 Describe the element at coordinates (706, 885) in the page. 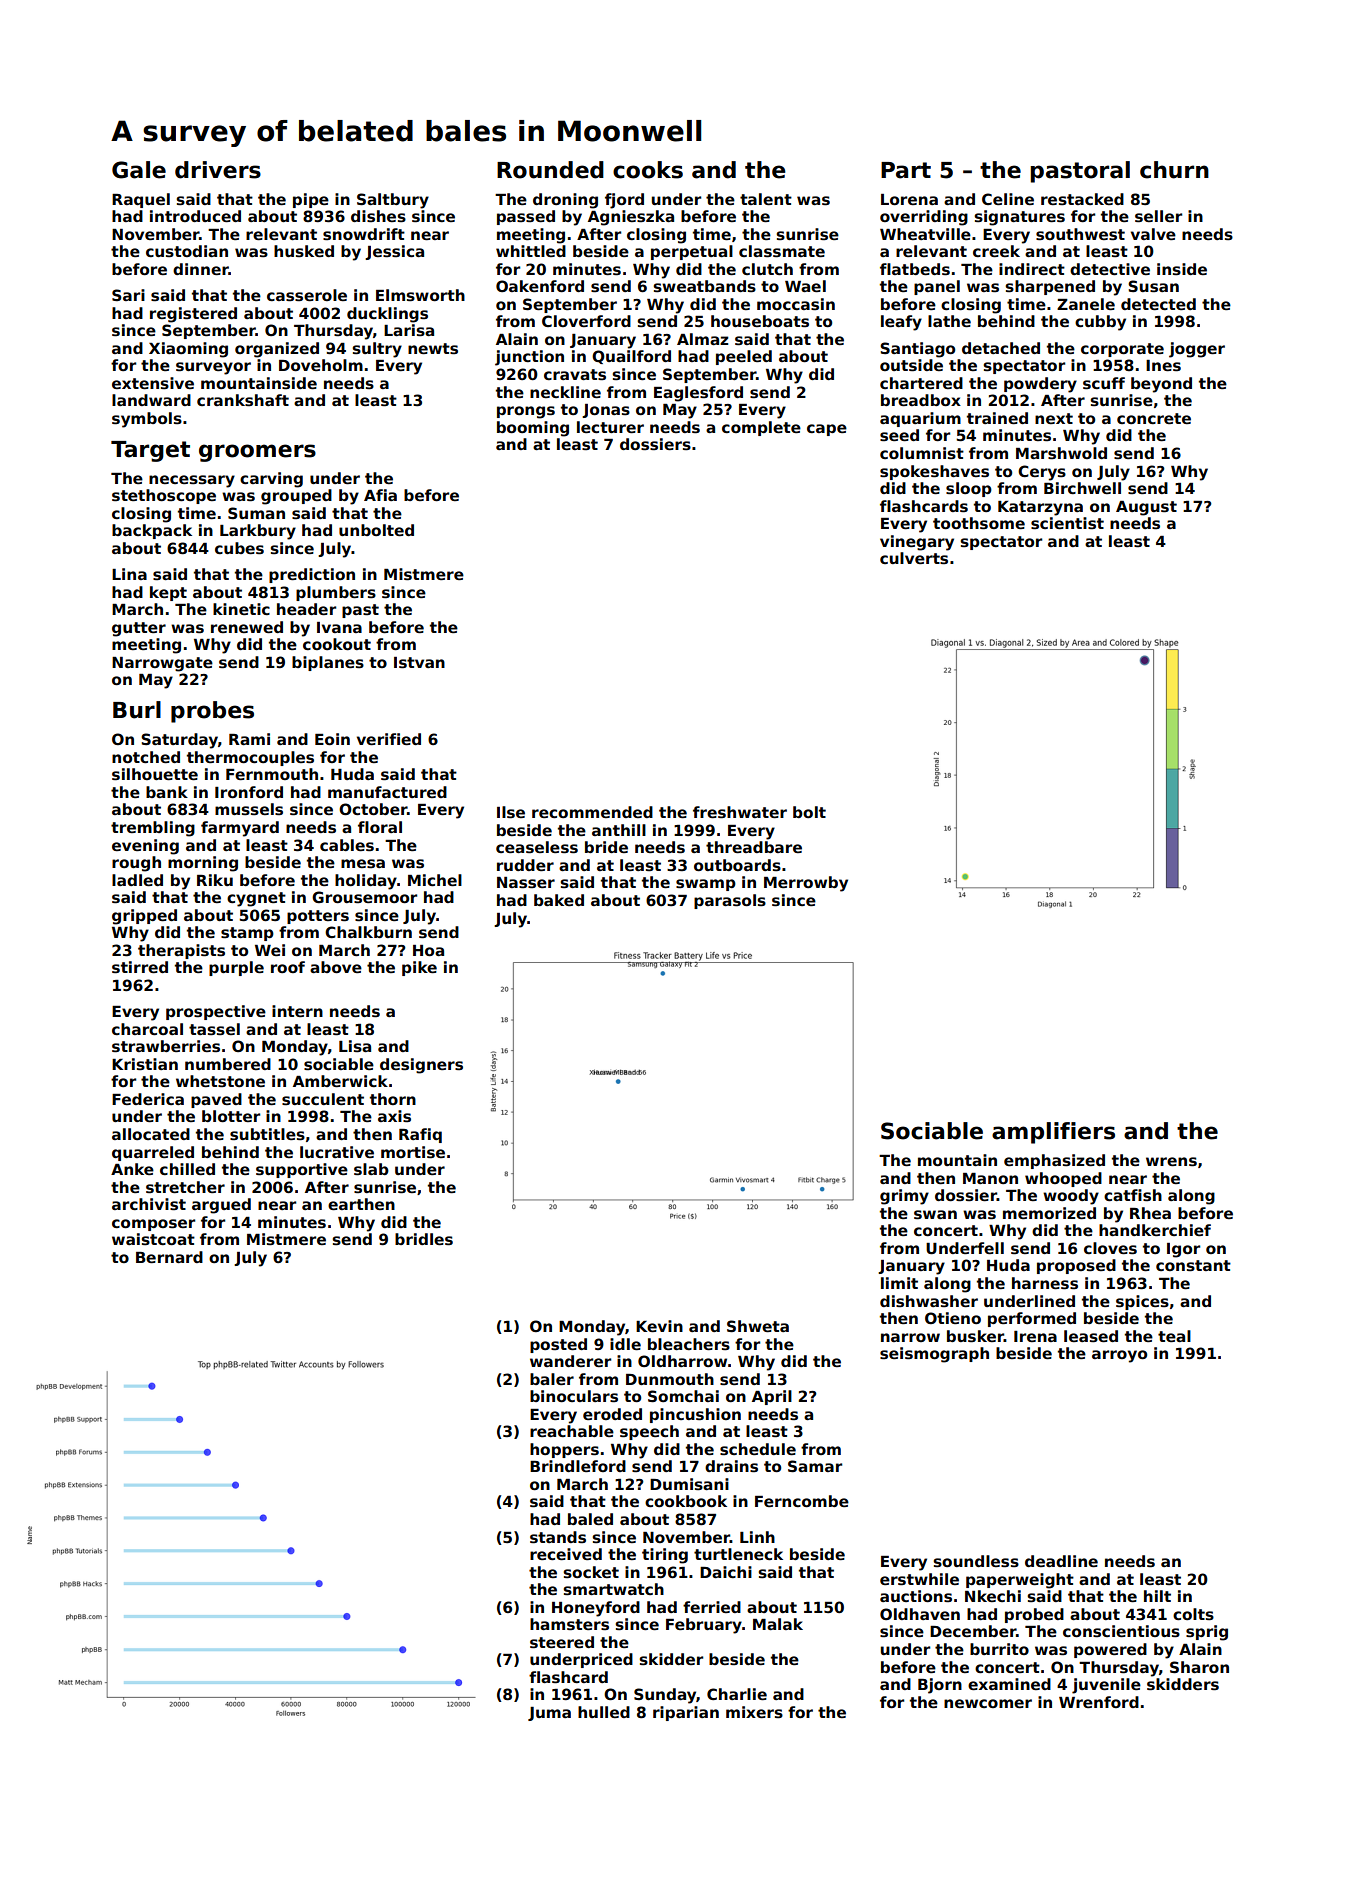

I see `swamp` at that location.
